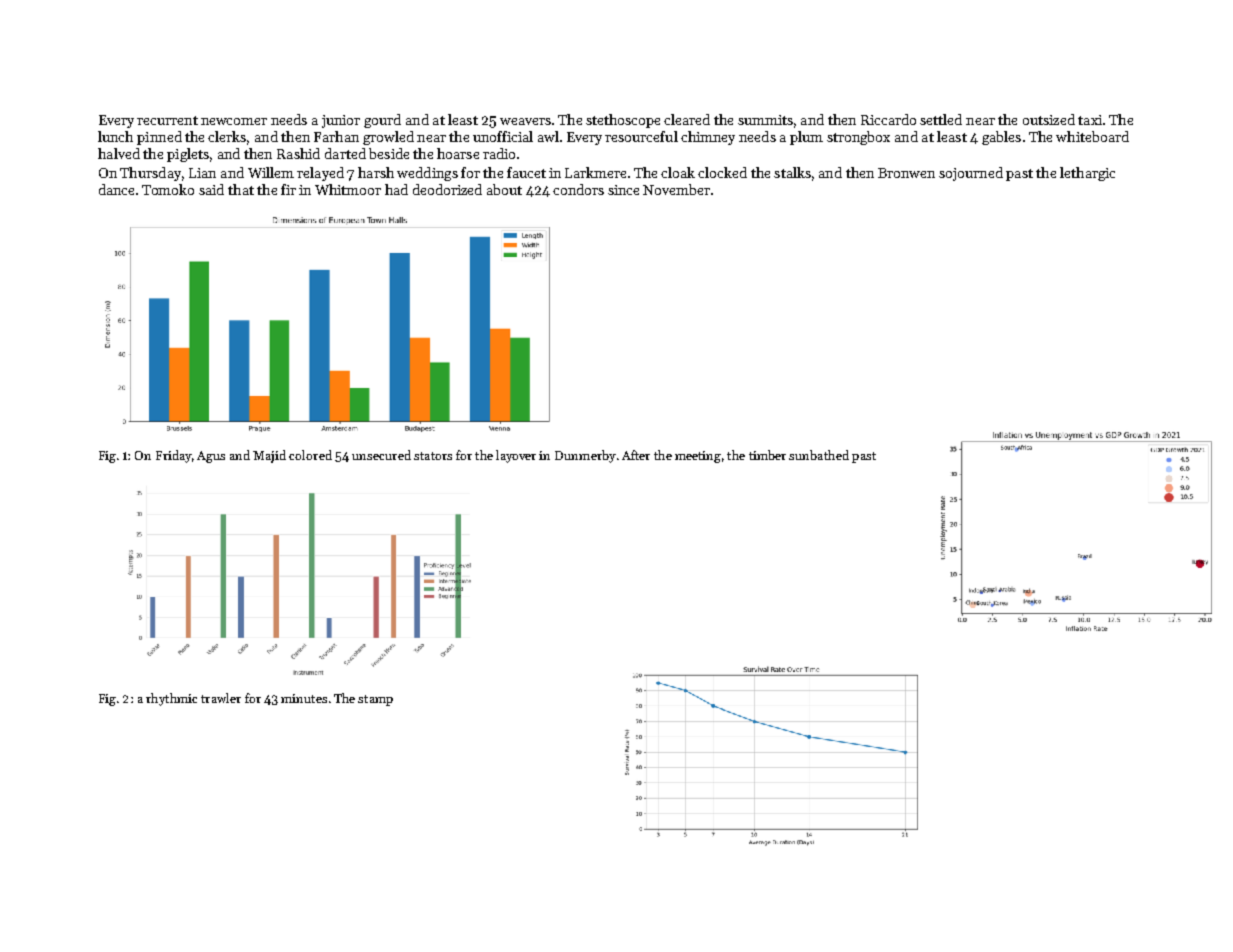  What do you see at coordinates (585, 456) in the document?
I see `Dunmerby` at bounding box center [585, 456].
